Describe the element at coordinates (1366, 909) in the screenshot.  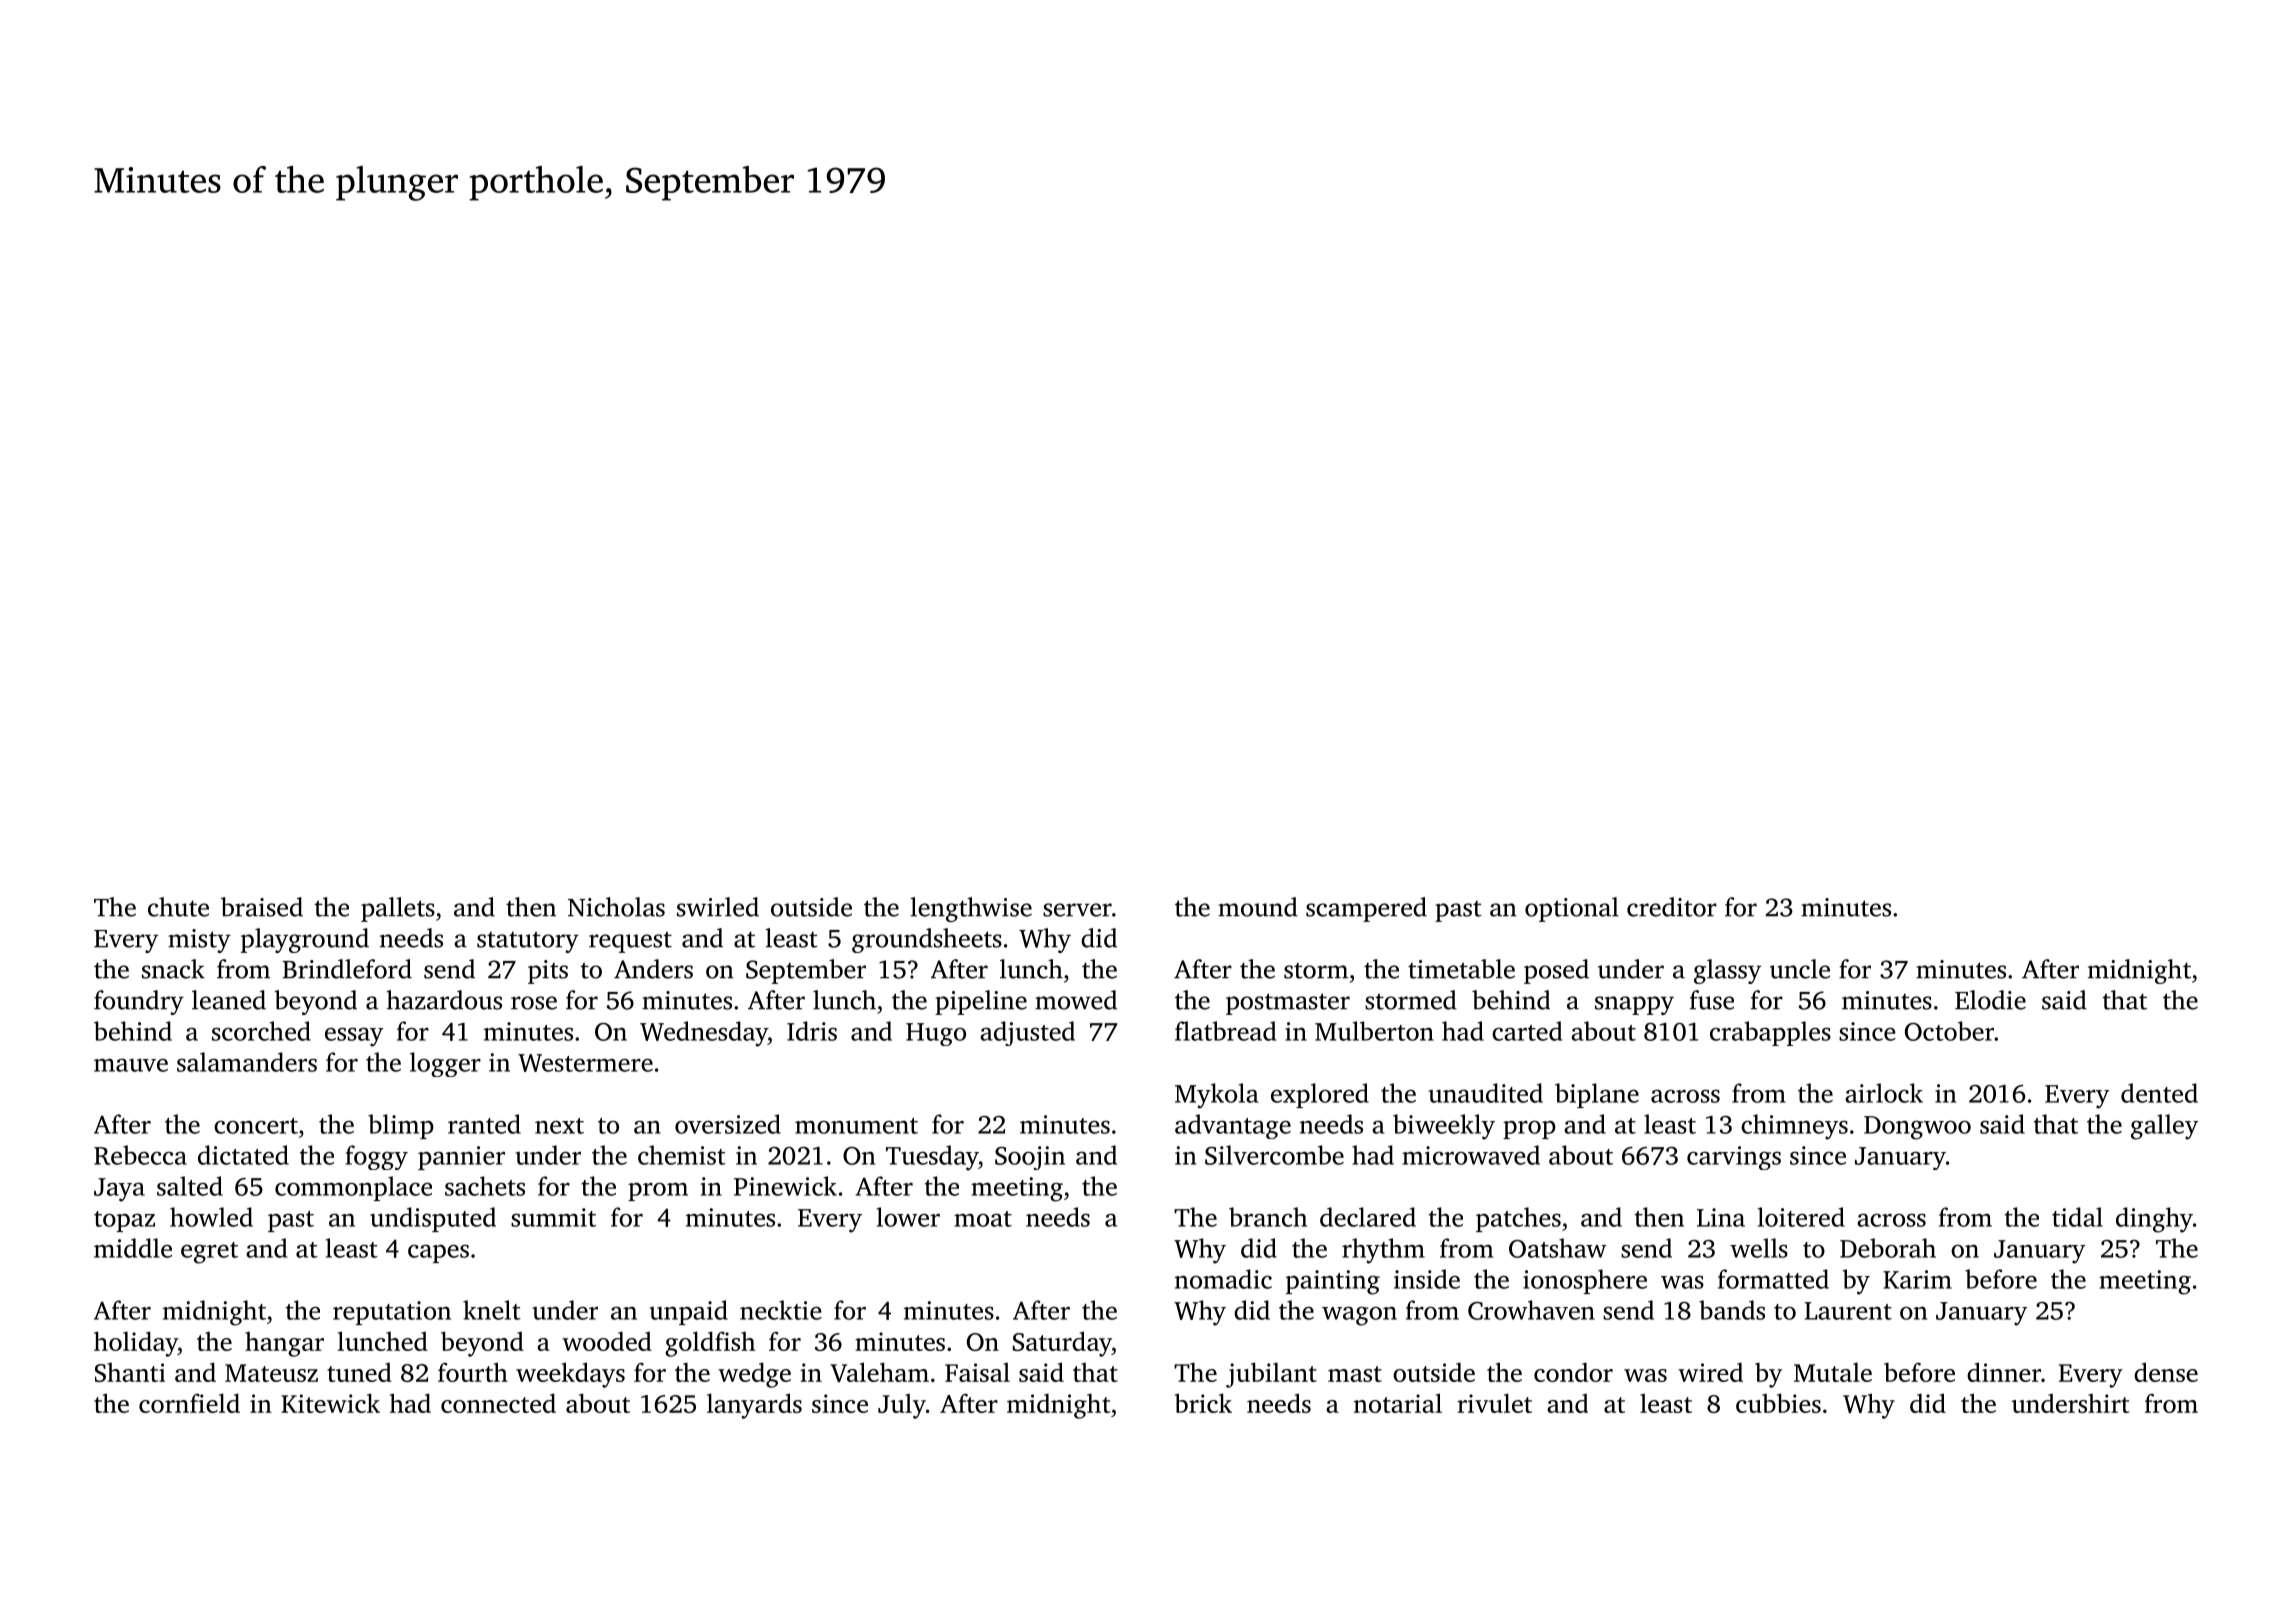
I see `scampered` at that location.
